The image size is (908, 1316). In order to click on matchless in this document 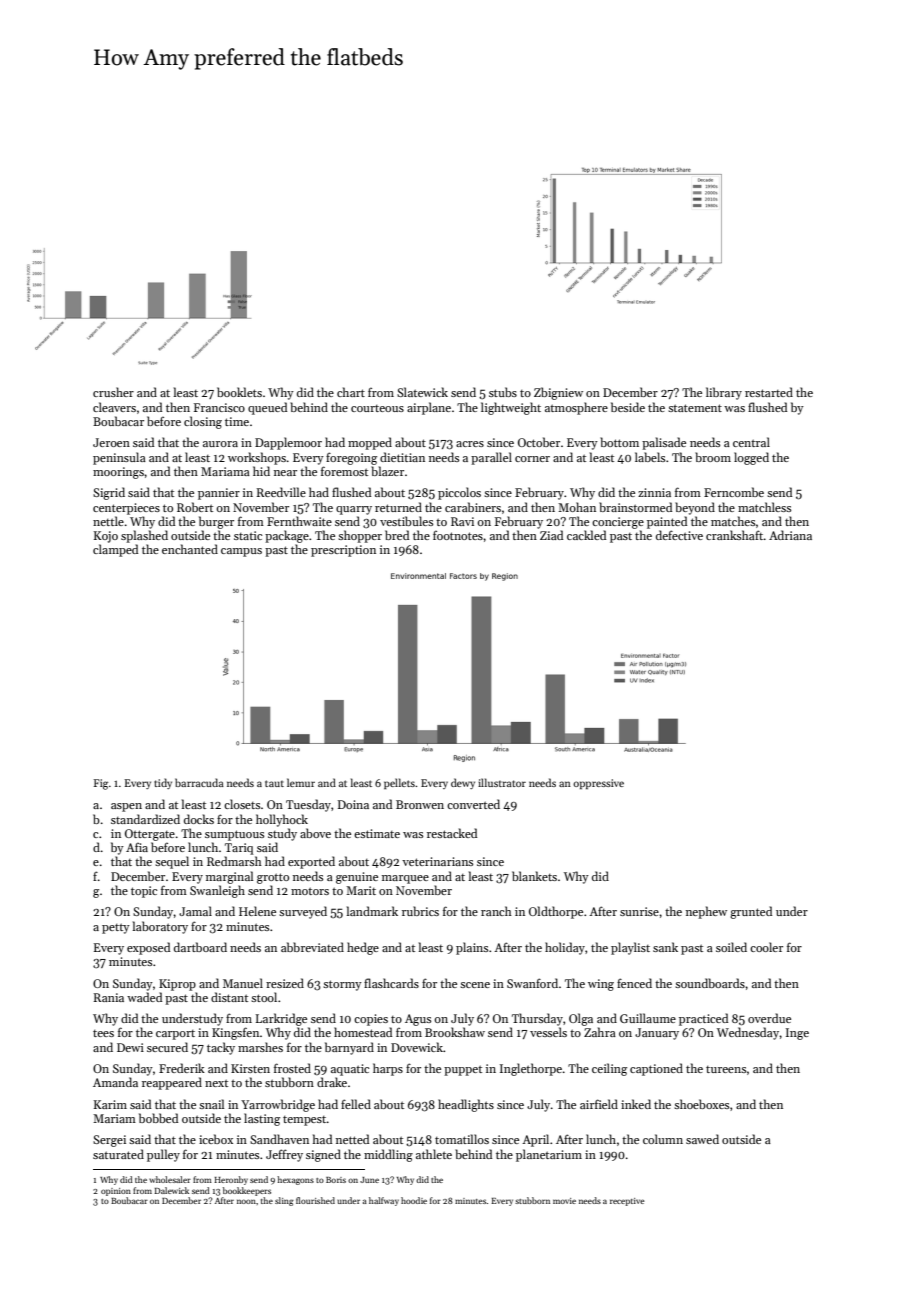, I will do `click(764, 507)`.
